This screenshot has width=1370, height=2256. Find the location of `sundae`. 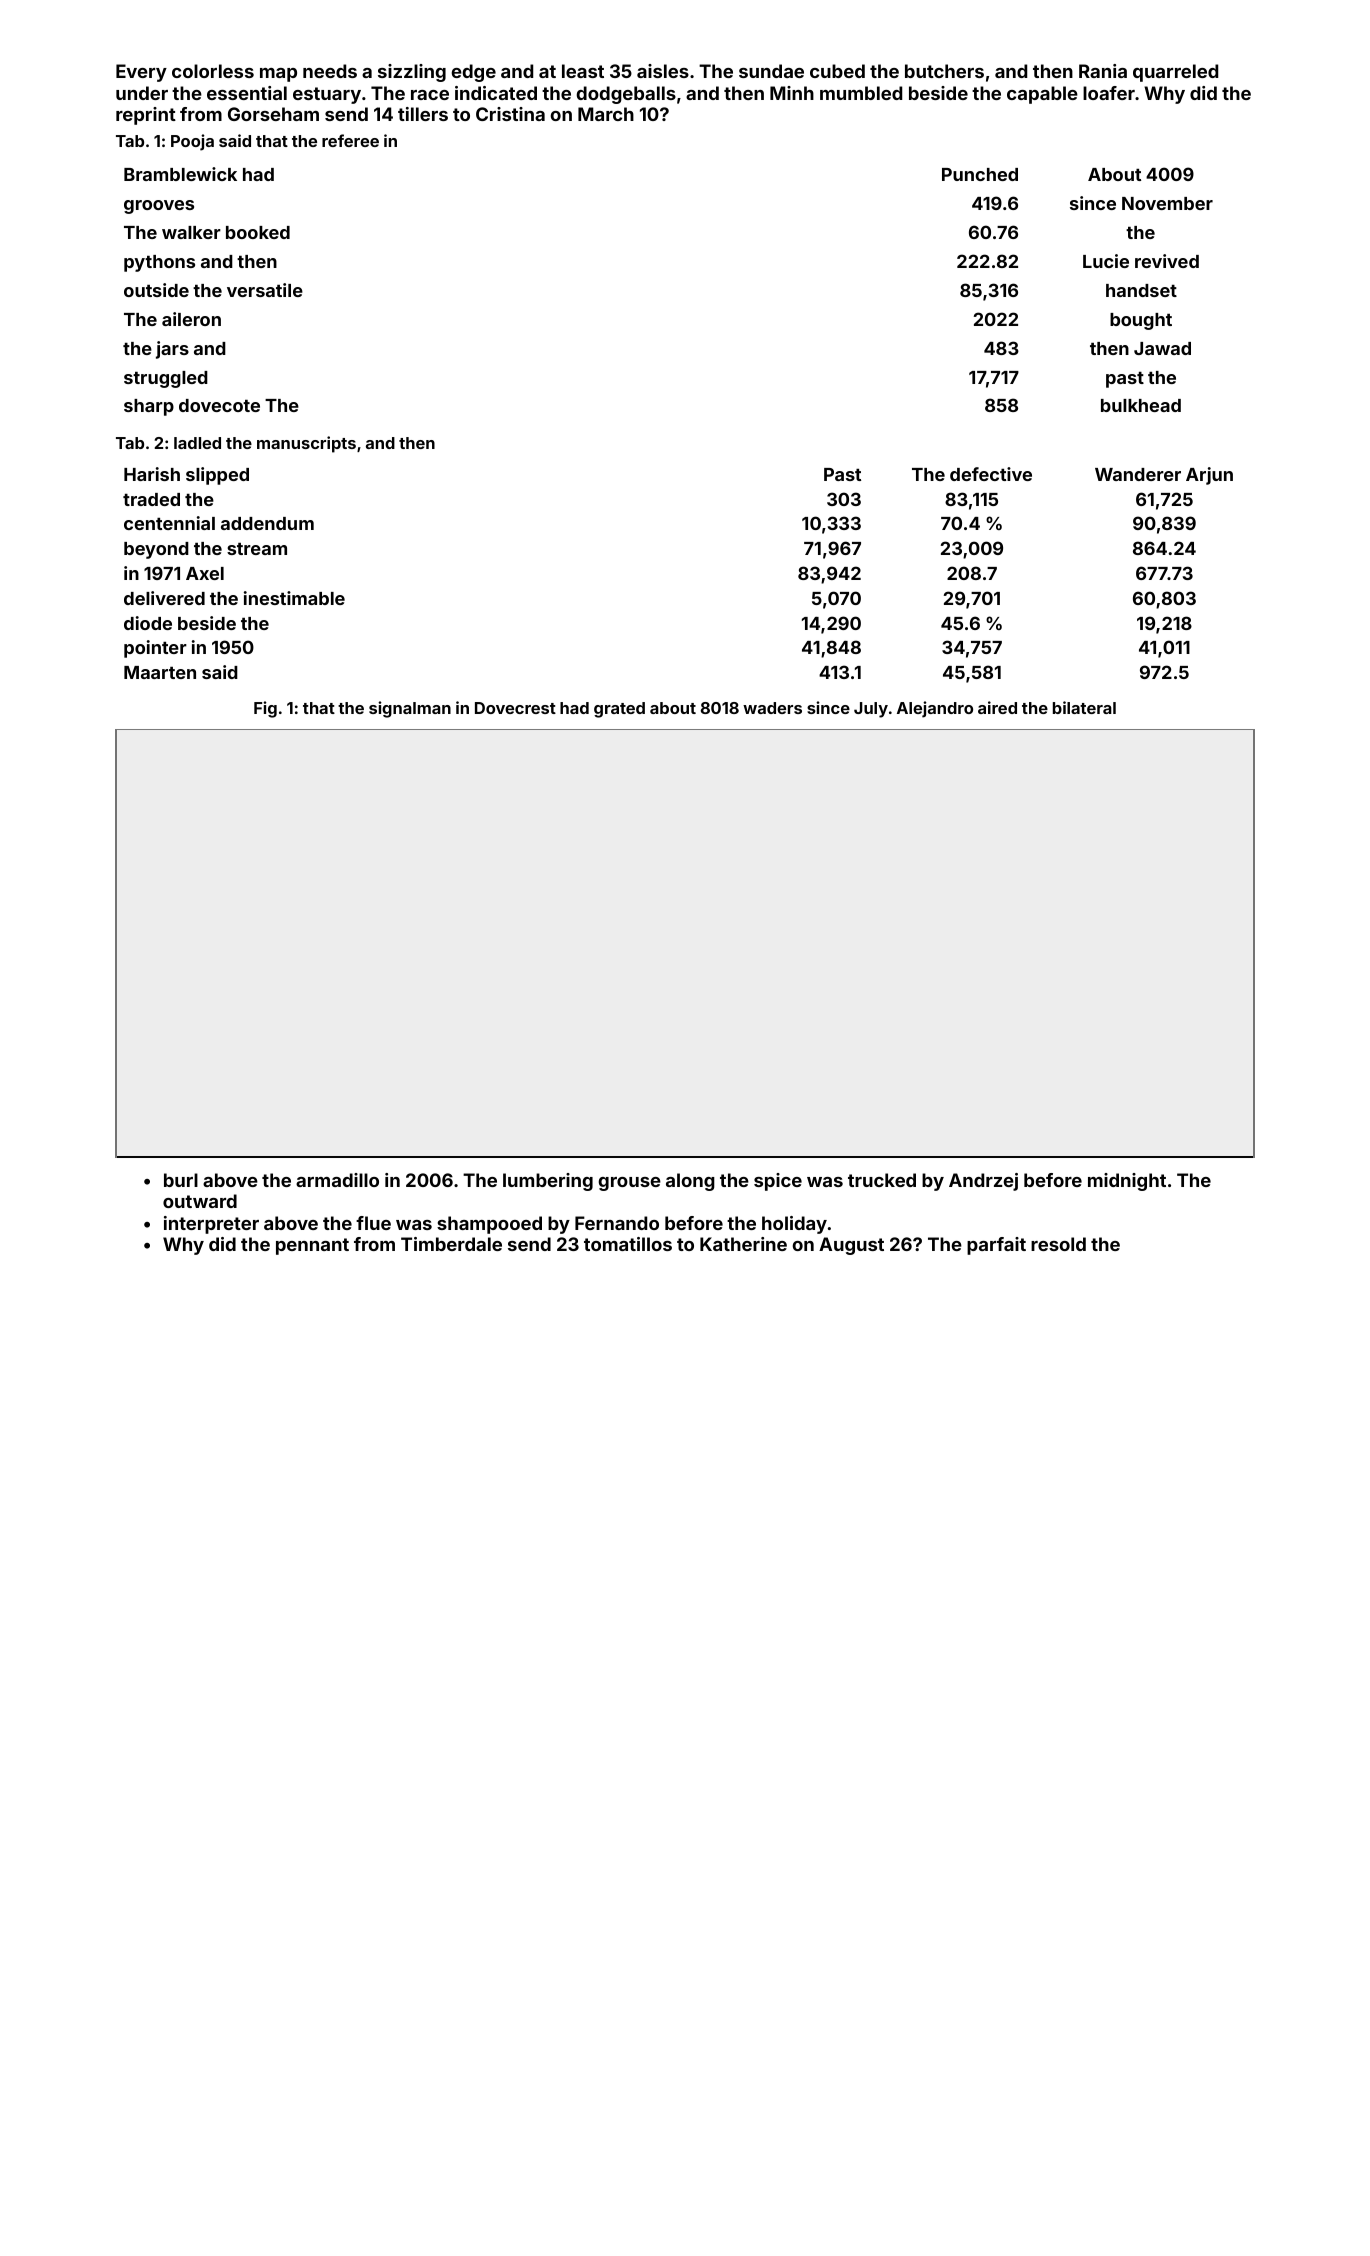

sundae is located at coordinates (771, 71).
